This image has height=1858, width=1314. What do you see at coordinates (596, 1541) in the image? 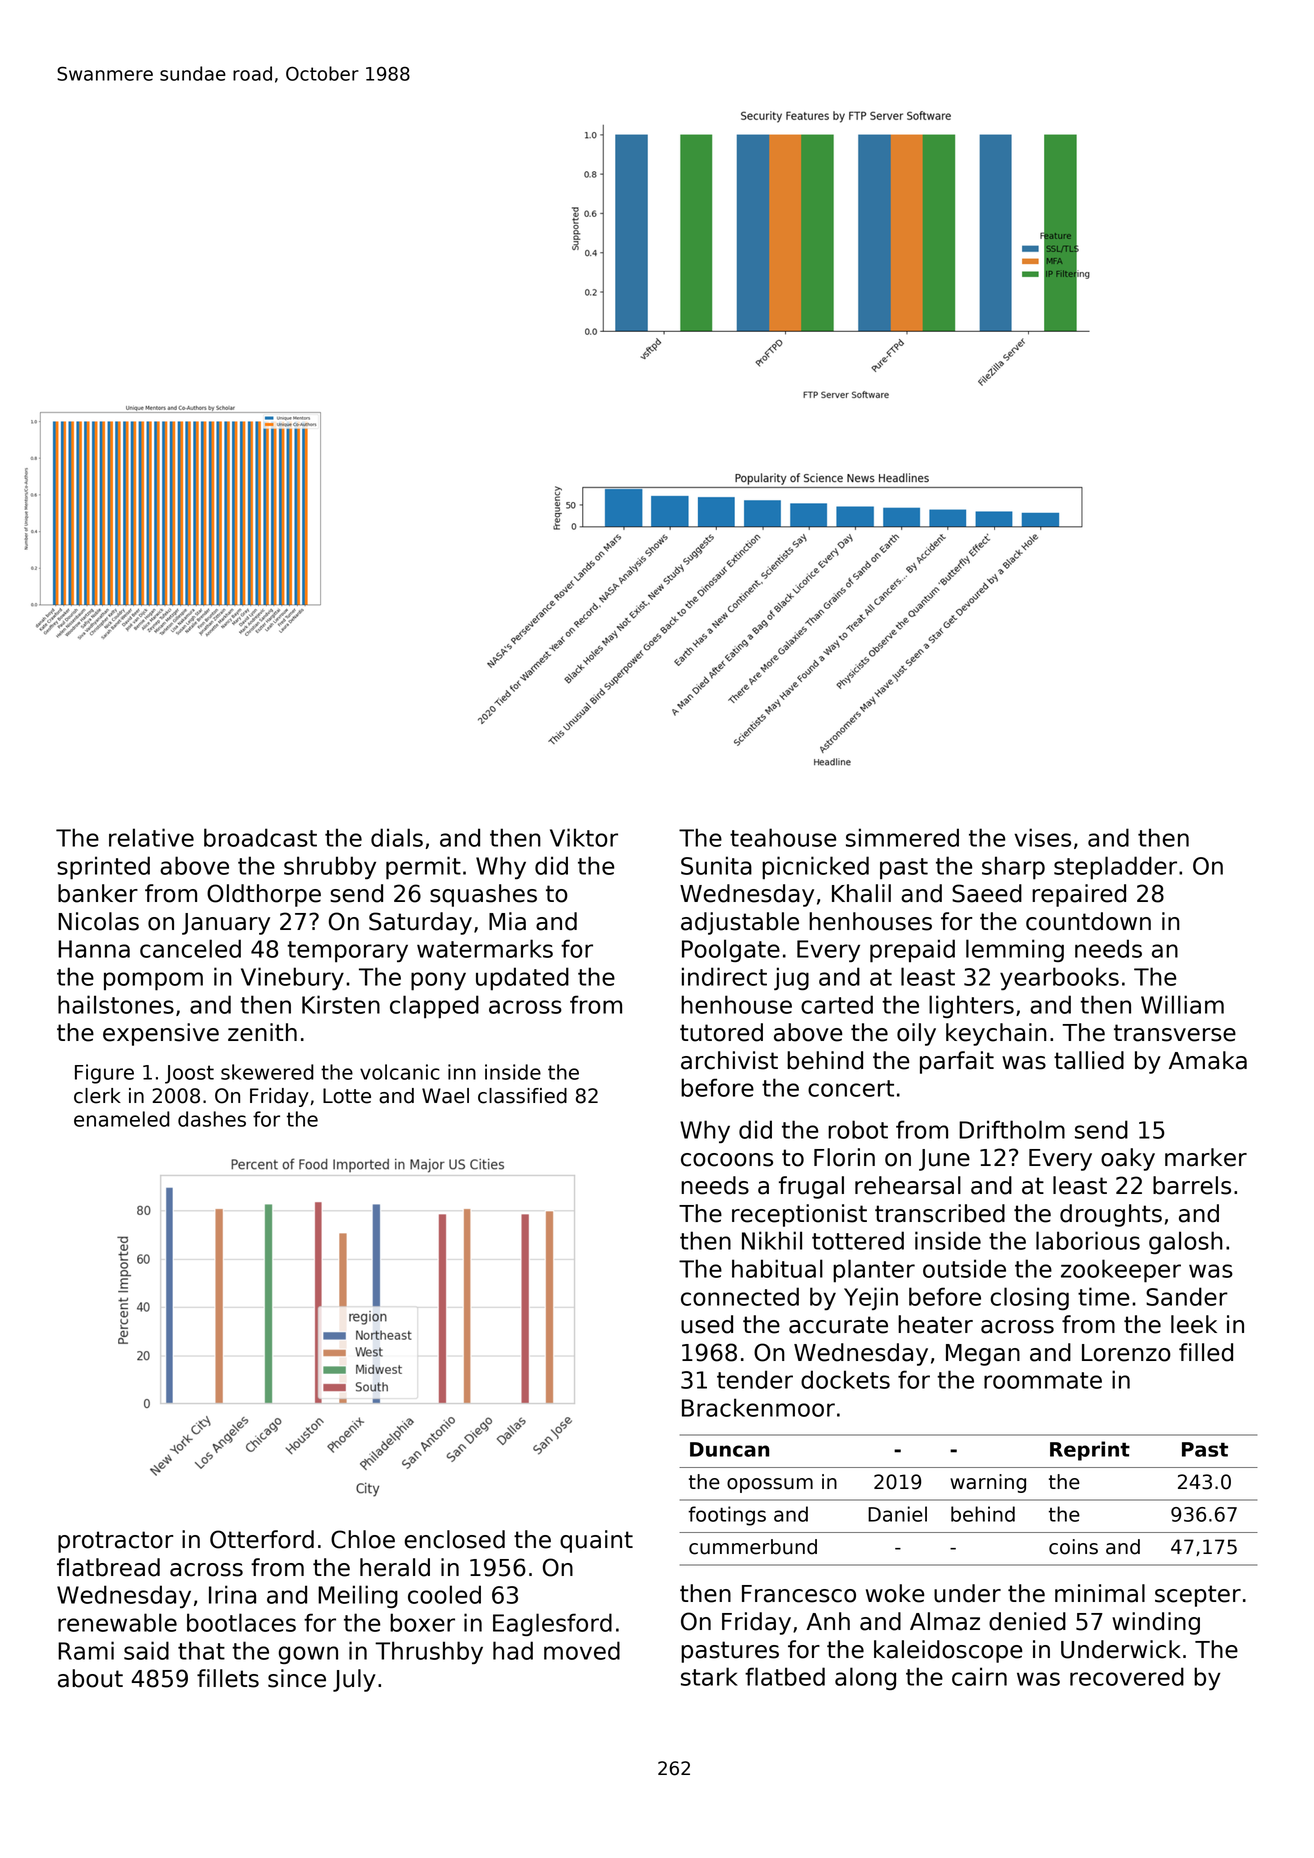
I see `quaint` at bounding box center [596, 1541].
